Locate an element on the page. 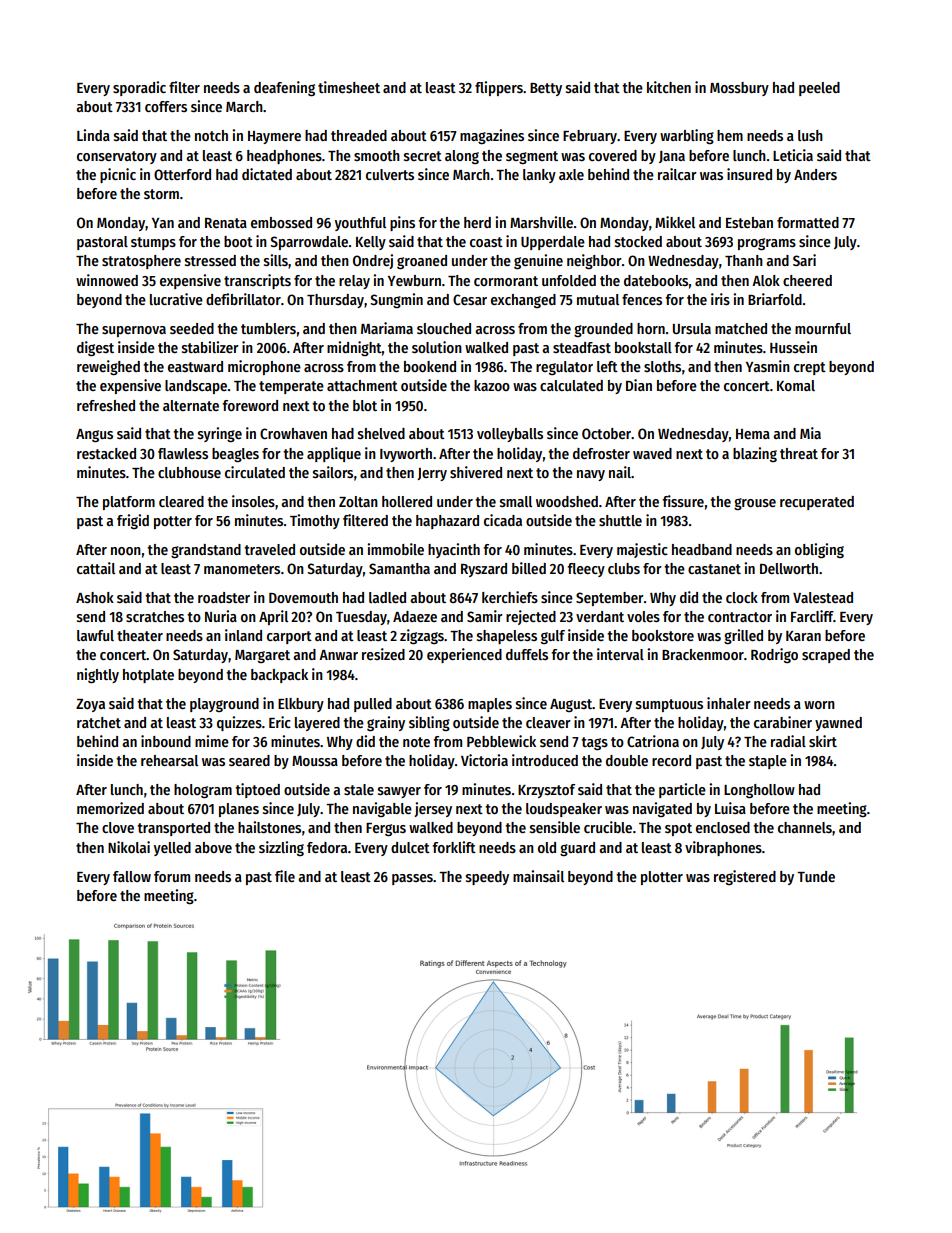 The height and width of the page is (1233, 952). blazing is located at coordinates (755, 454).
